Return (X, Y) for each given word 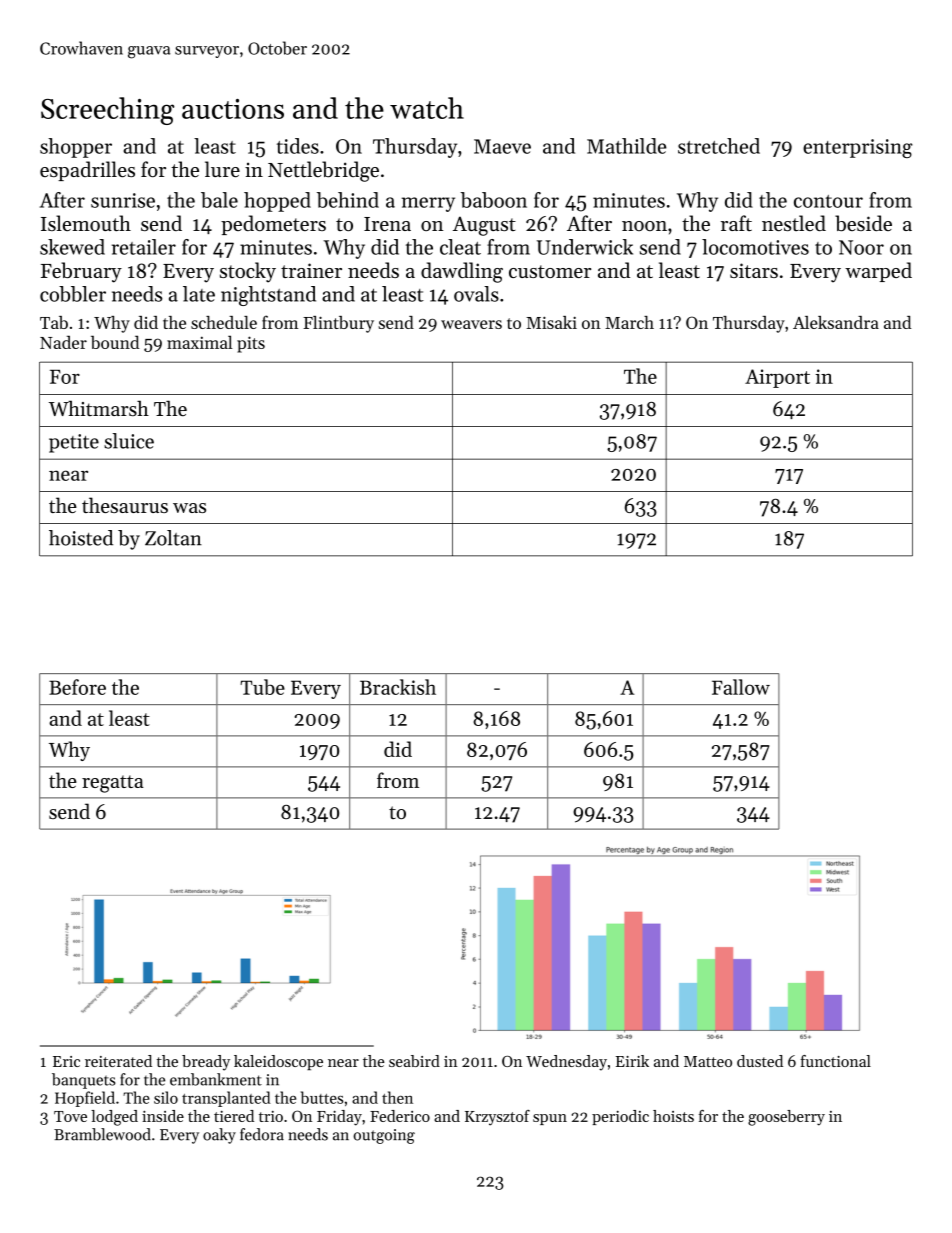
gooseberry (786, 1118)
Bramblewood (102, 1134)
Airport (777, 378)
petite (74, 443)
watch (427, 108)
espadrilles (87, 171)
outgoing (384, 1136)
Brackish (398, 687)
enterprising (858, 148)
